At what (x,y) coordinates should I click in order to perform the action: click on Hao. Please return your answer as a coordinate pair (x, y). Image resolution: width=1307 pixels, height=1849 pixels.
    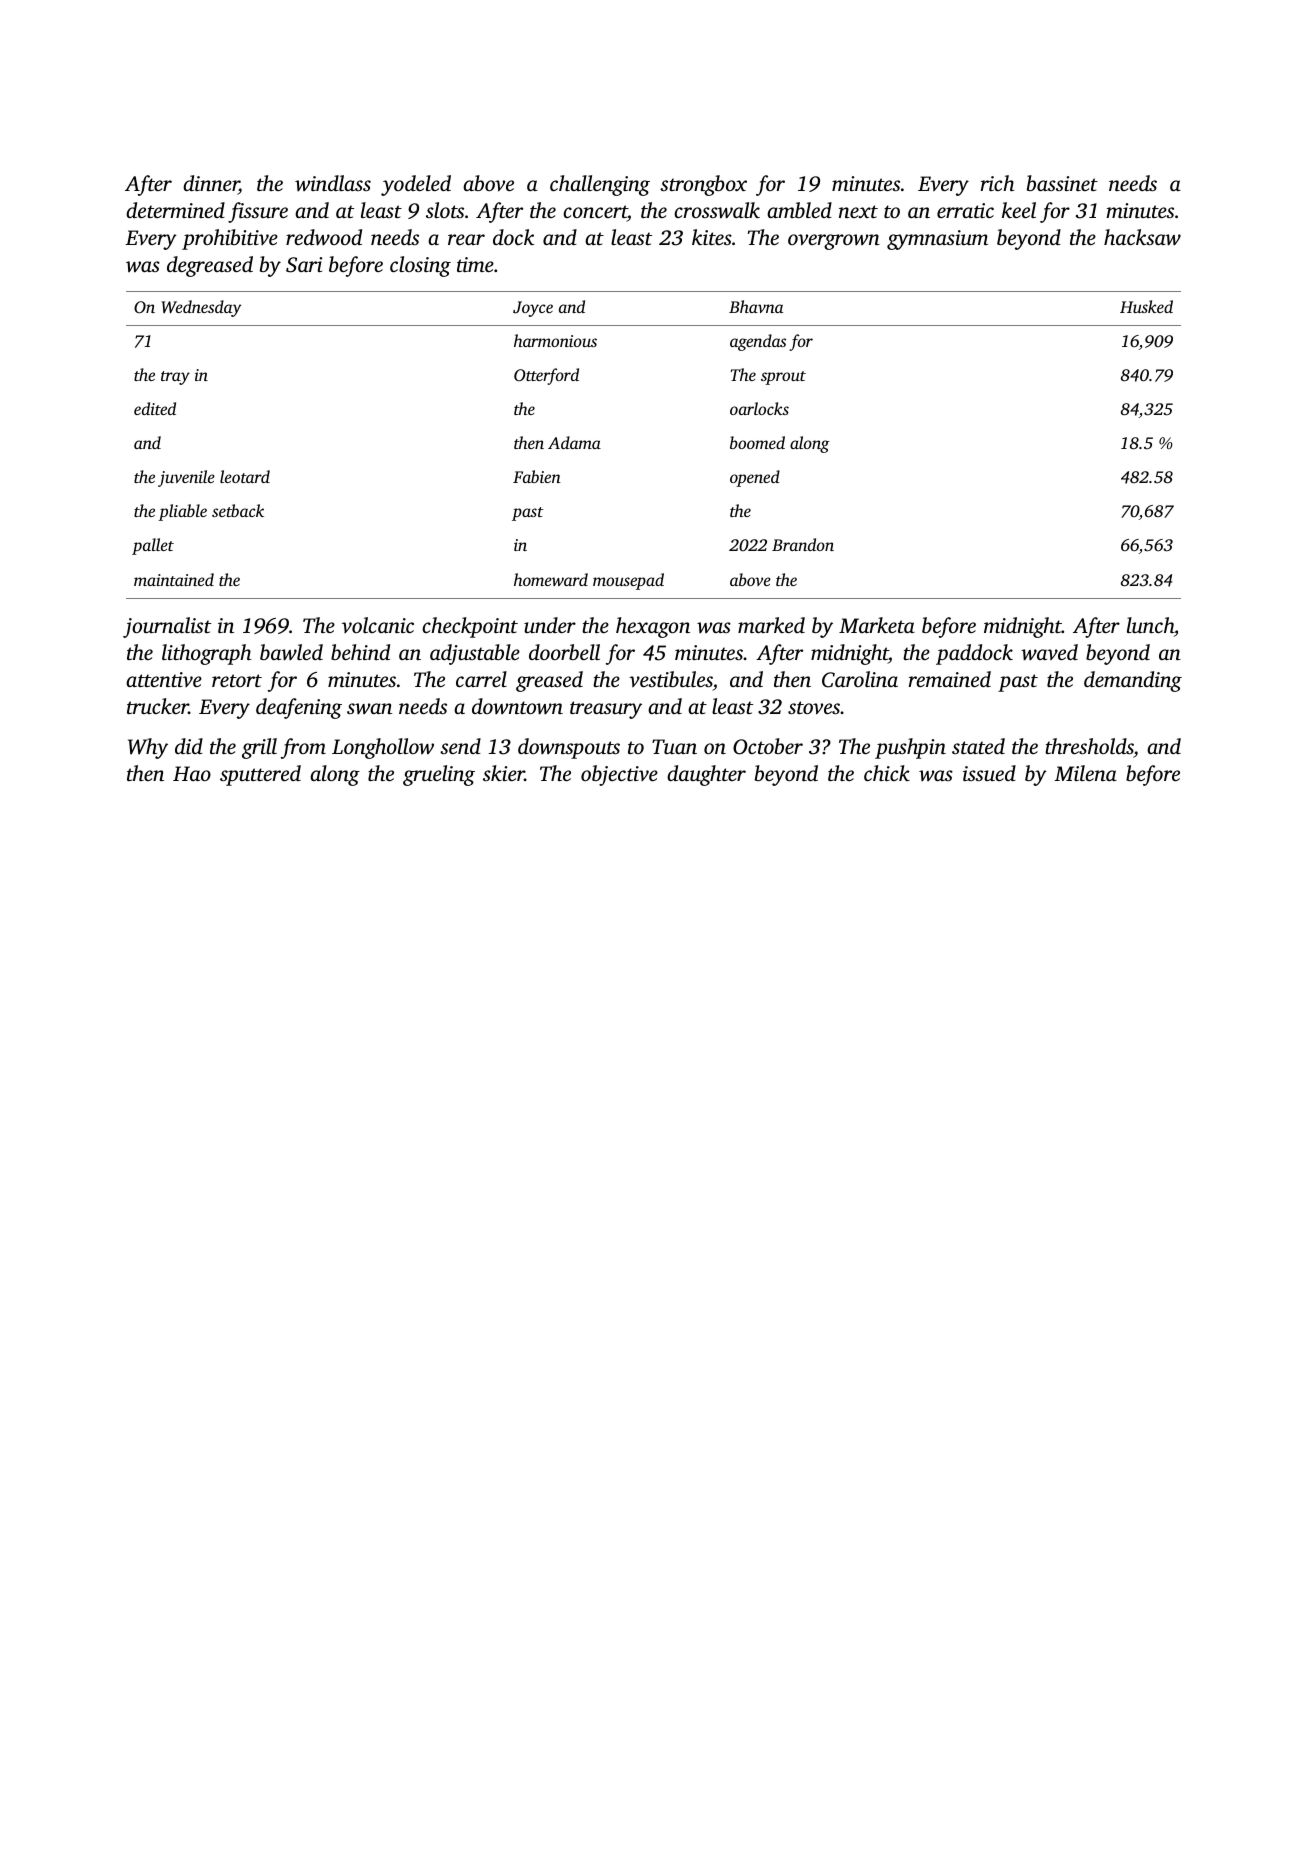
    Looking at the image, I should click on (192, 773).
